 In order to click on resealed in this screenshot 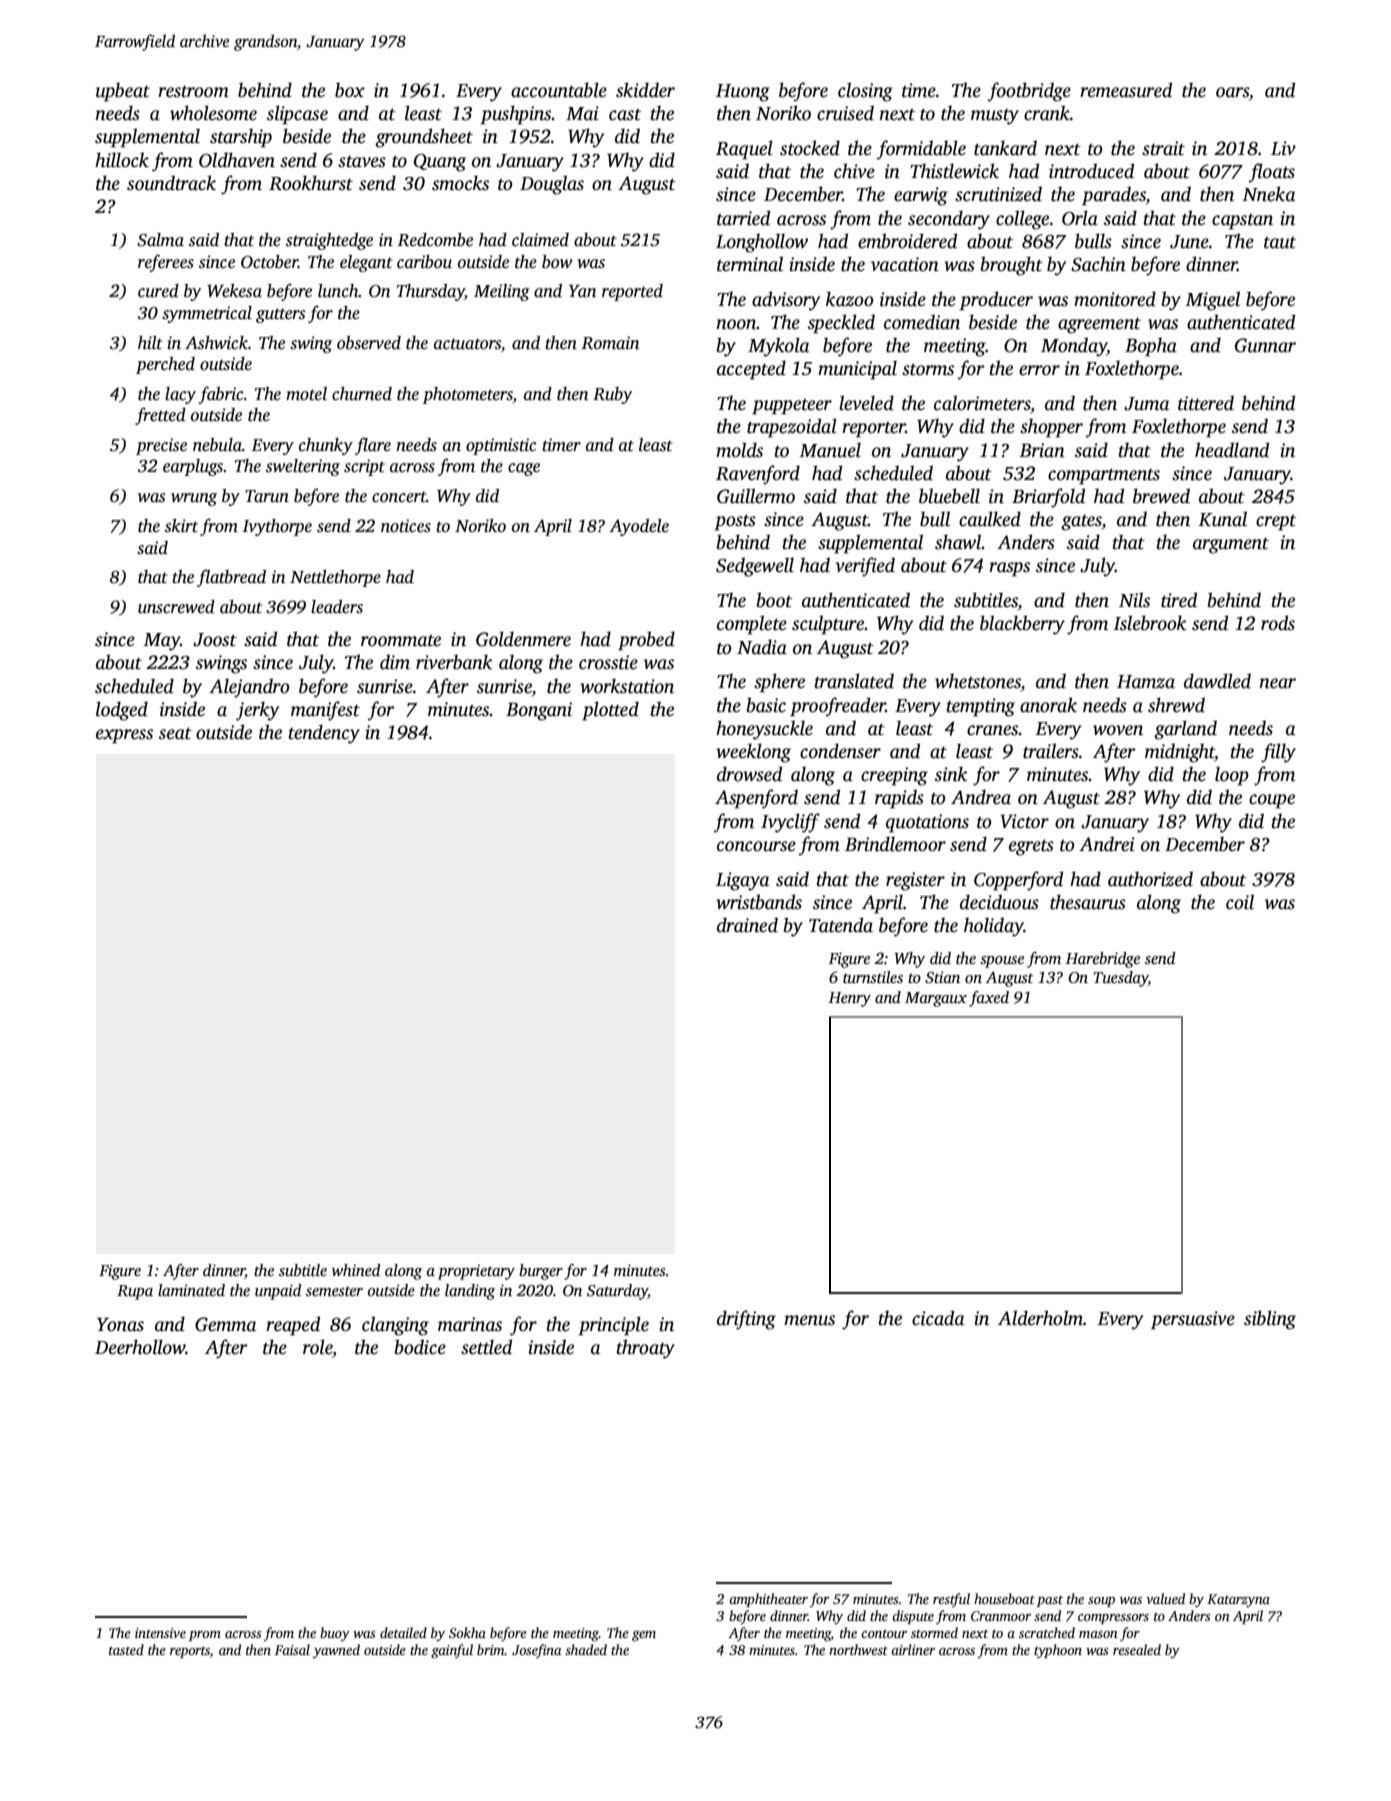, I will do `click(1137, 1649)`.
